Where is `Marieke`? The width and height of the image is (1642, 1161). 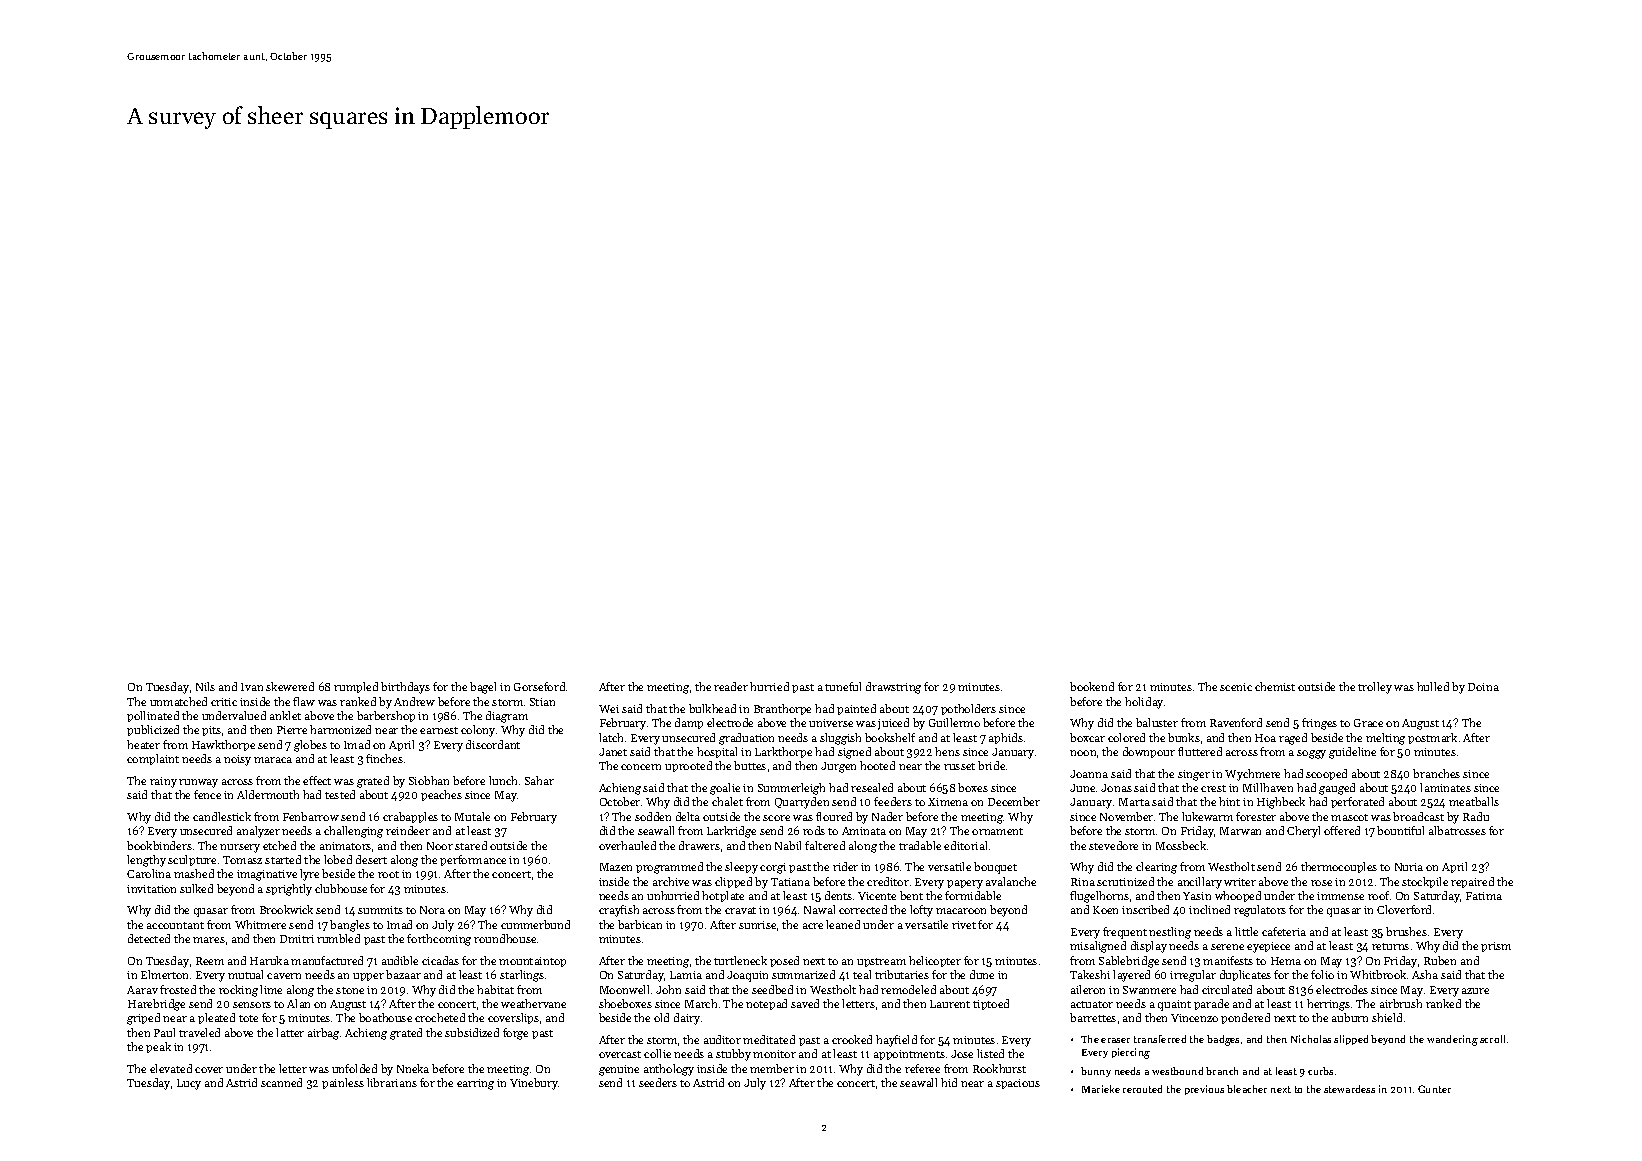 Marieke is located at coordinates (1101, 1089).
